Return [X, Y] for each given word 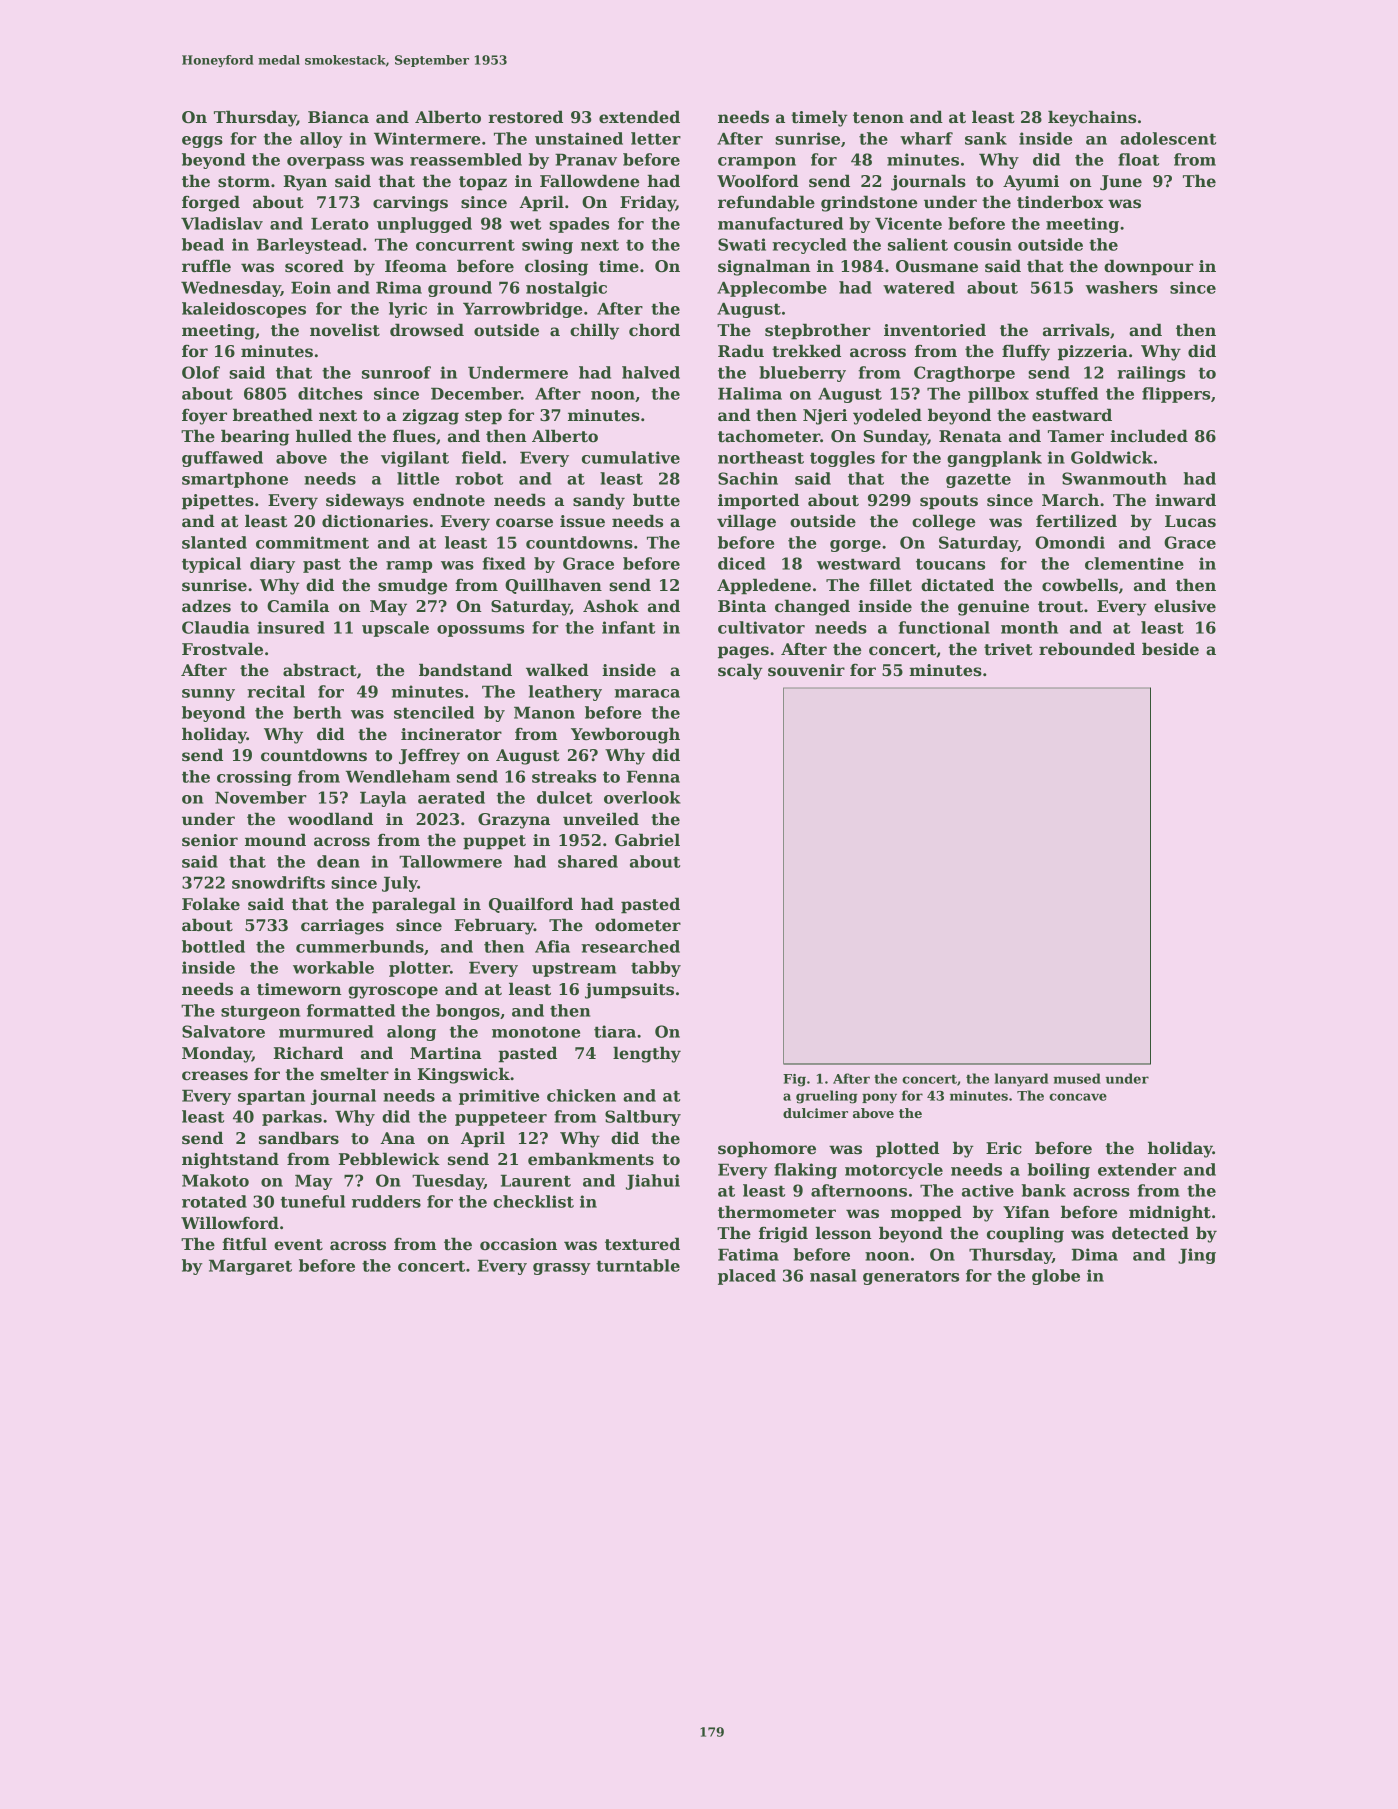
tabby [656, 969]
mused [1077, 1078]
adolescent [1168, 138]
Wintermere [427, 138]
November [261, 797]
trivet [1008, 649]
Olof [201, 372]
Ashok [611, 606]
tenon [878, 118]
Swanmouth [1114, 478]
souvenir [806, 670]
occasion [518, 1244]
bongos [468, 1012]
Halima [750, 393]
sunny [208, 695]
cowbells [1080, 585]
